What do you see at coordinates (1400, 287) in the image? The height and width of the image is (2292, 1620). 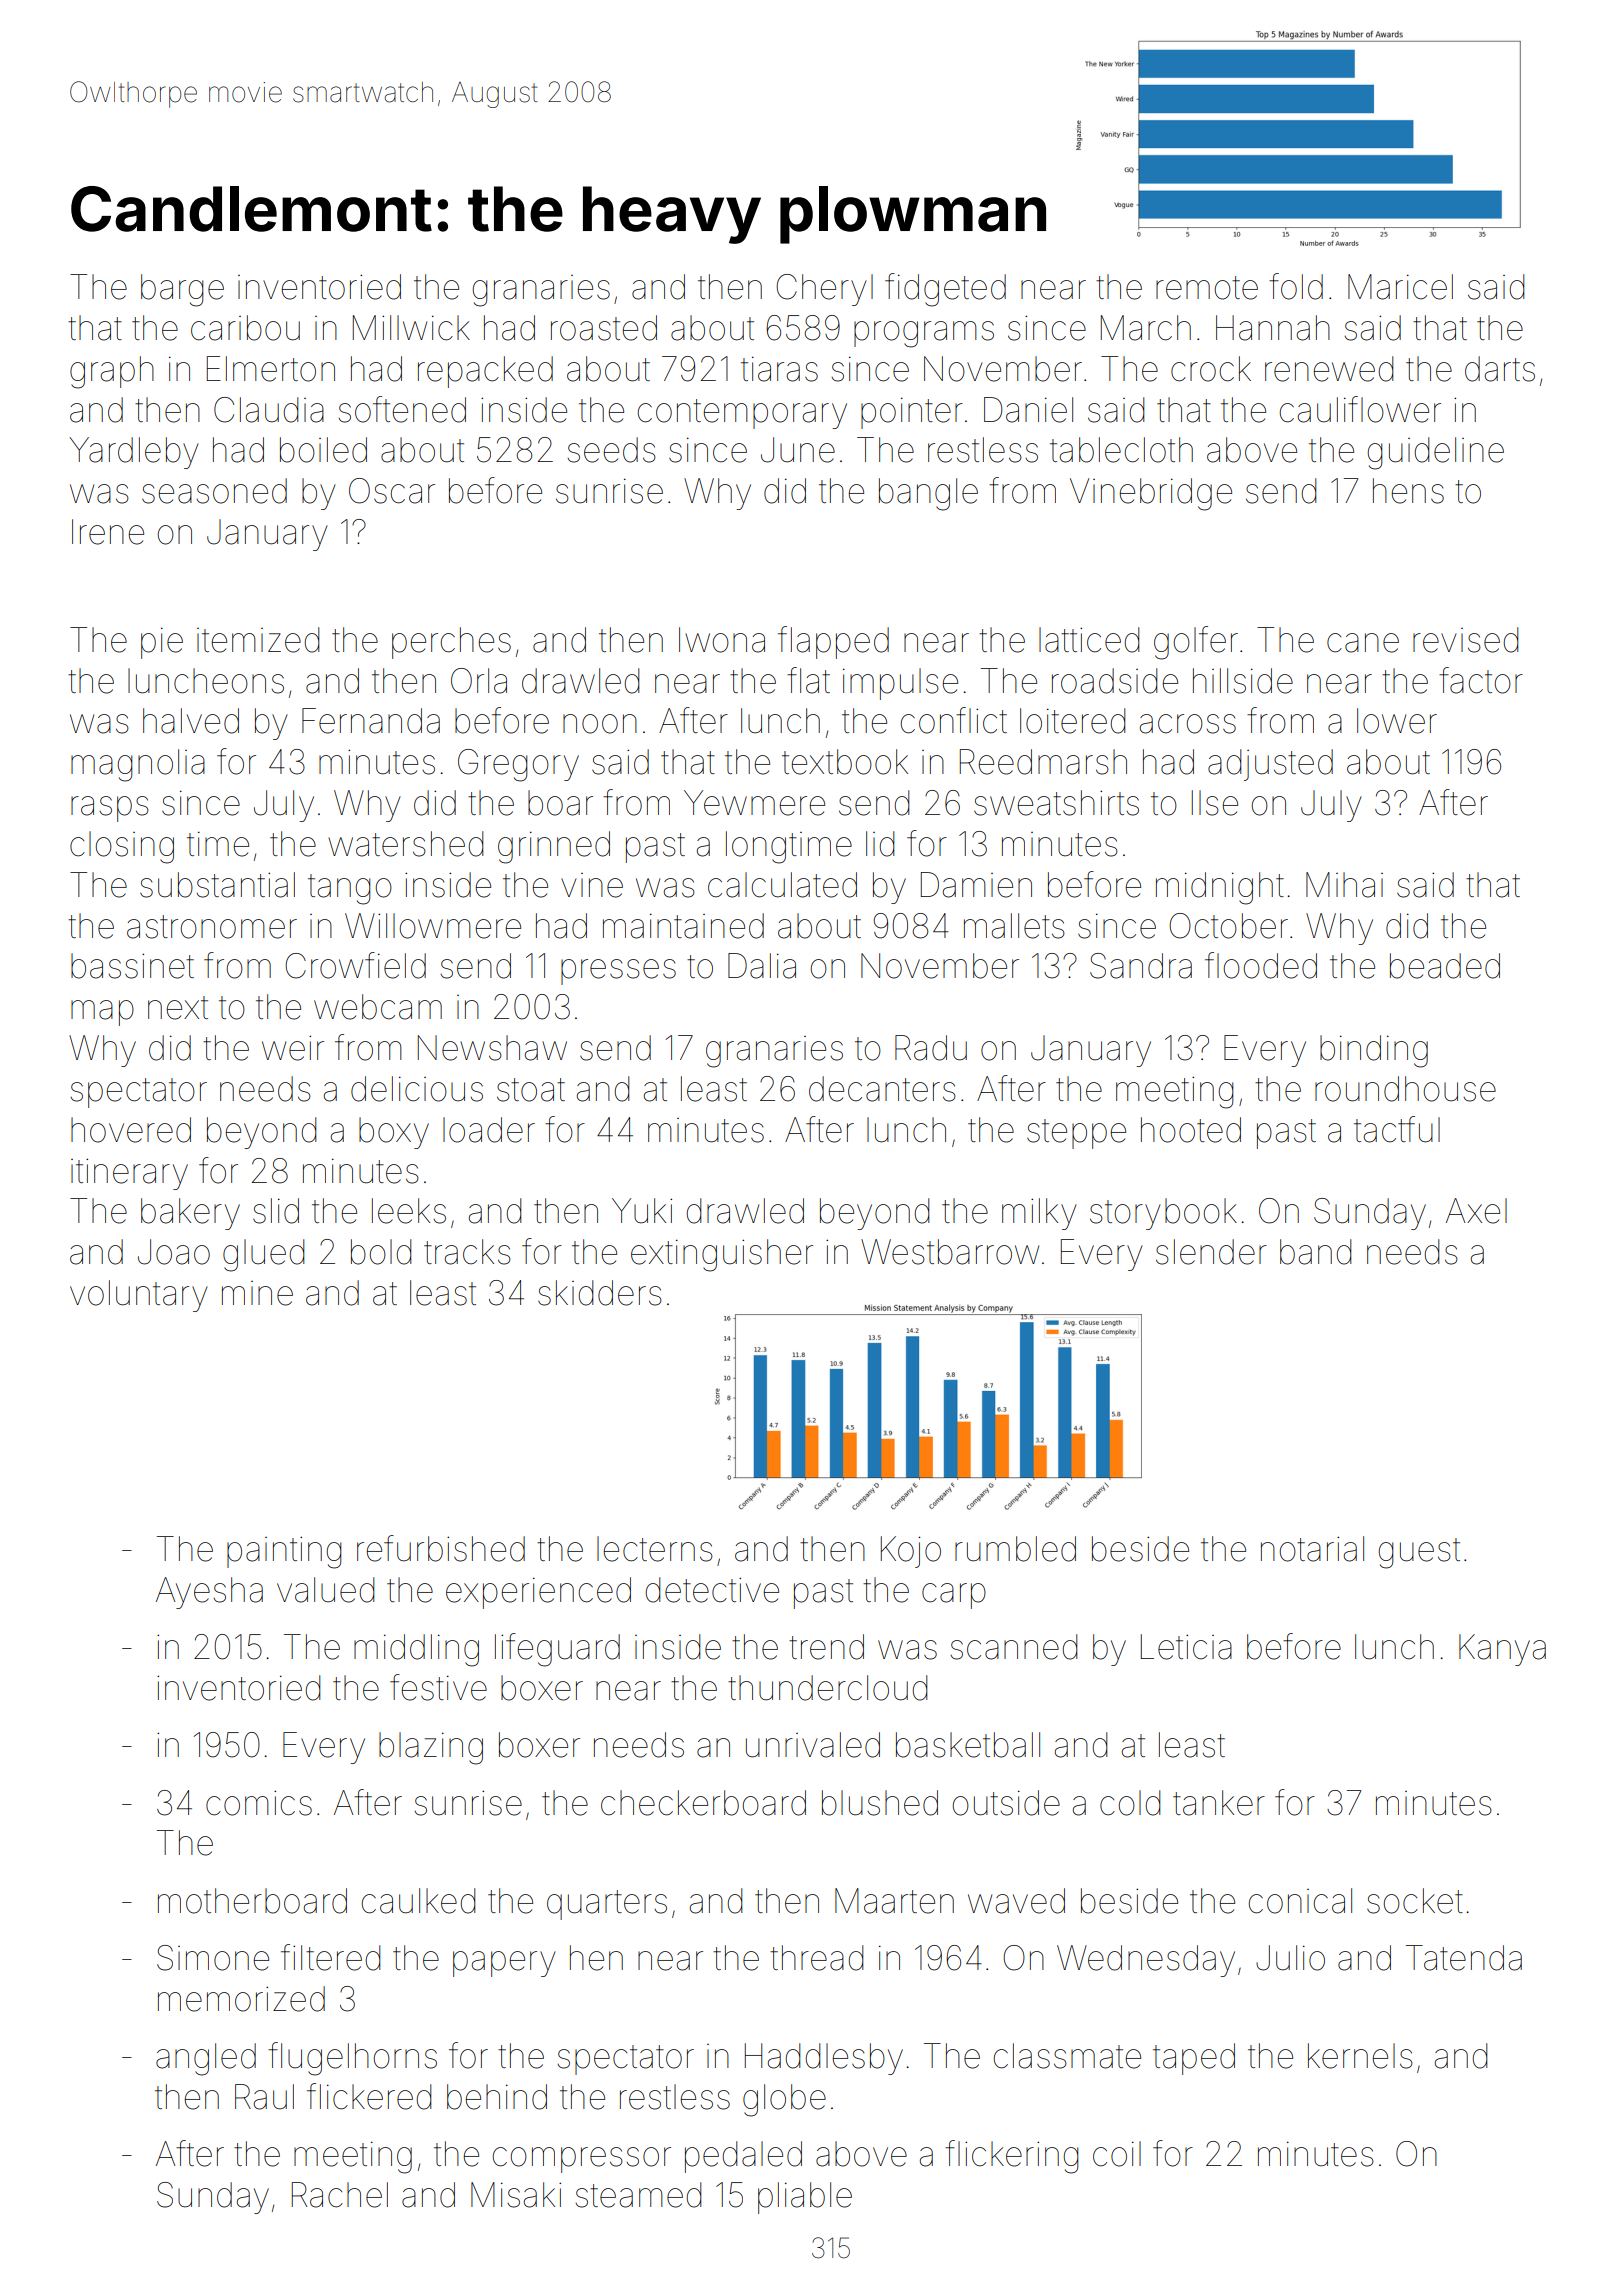 I see `Maricel` at bounding box center [1400, 287].
